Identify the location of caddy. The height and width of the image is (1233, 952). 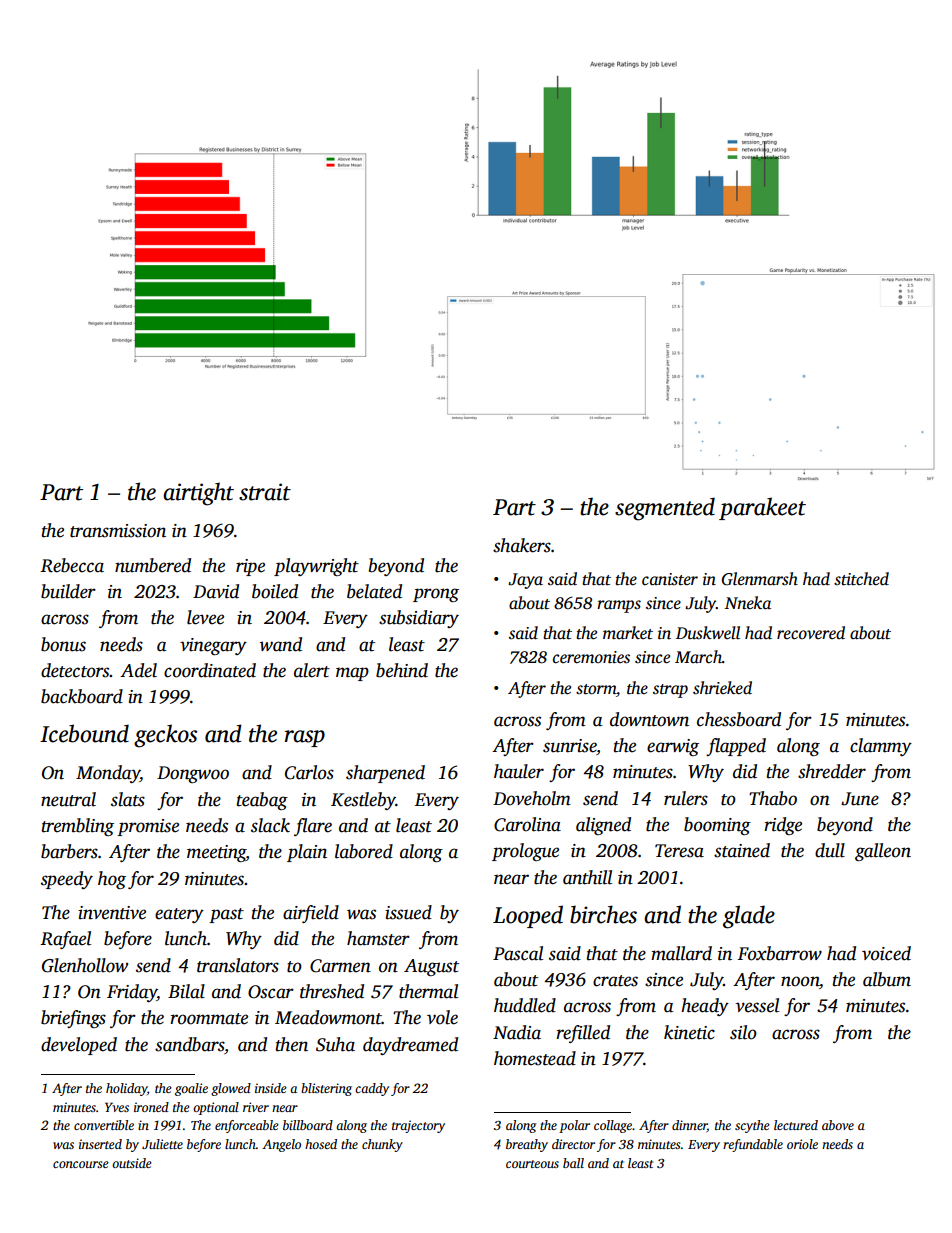
(372, 1089).
